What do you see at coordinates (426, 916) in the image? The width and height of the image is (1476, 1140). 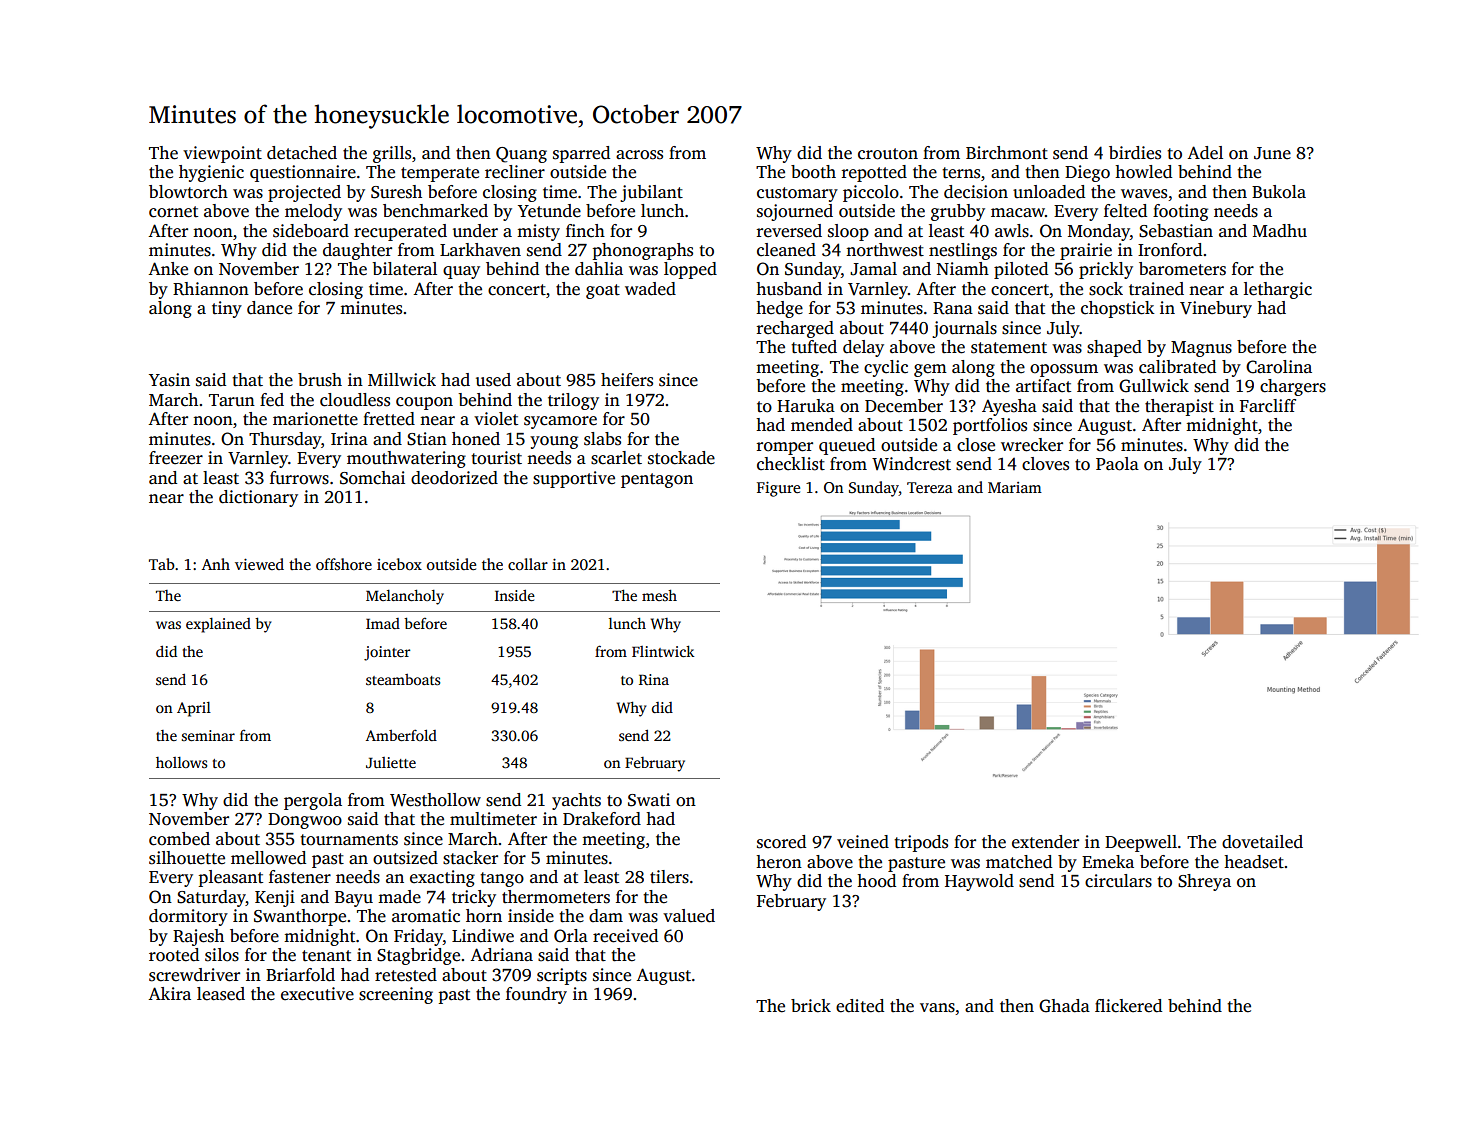 I see `aromatic` at bounding box center [426, 916].
